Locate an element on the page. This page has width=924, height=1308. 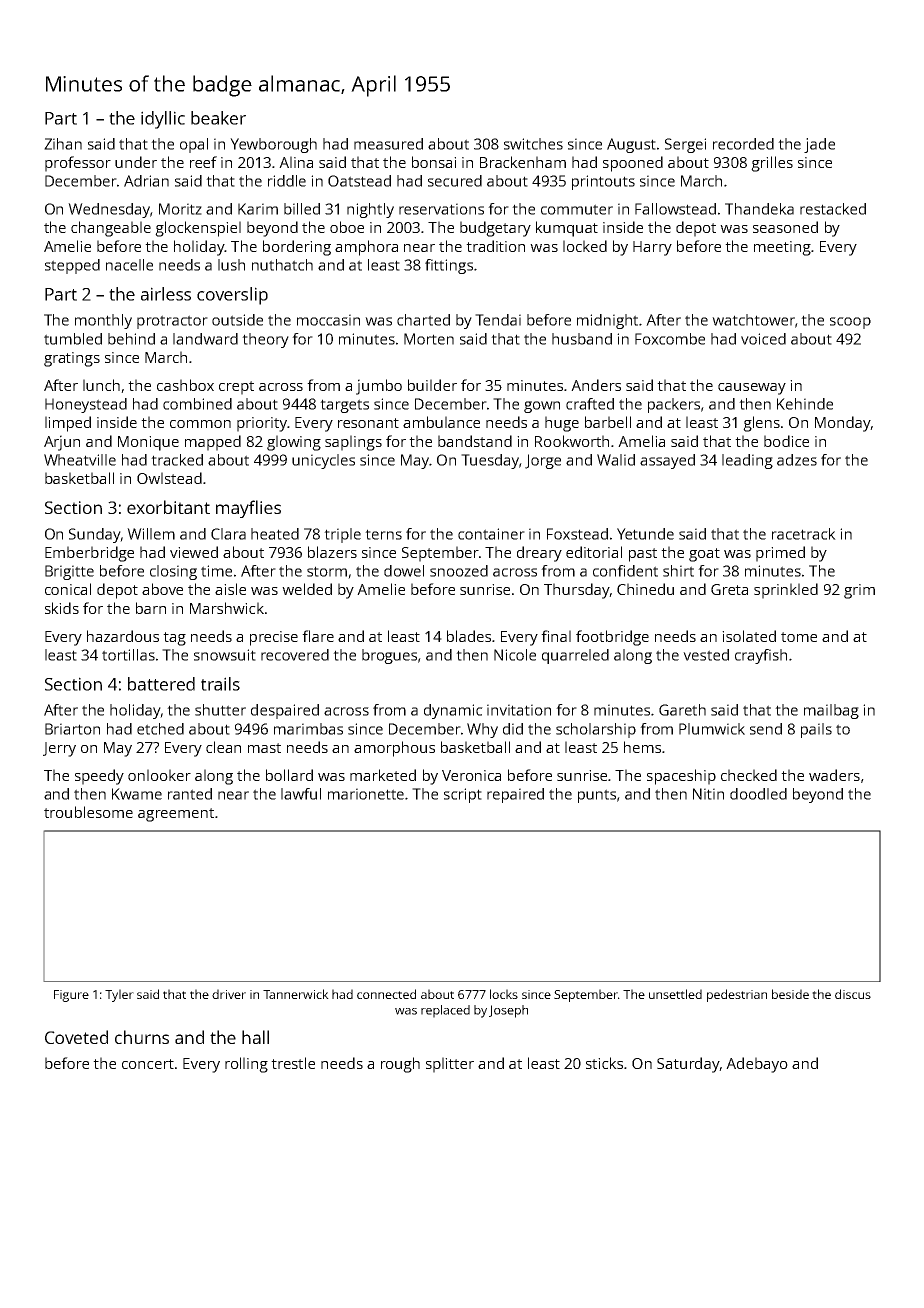
Wheatville is located at coordinates (80, 460).
